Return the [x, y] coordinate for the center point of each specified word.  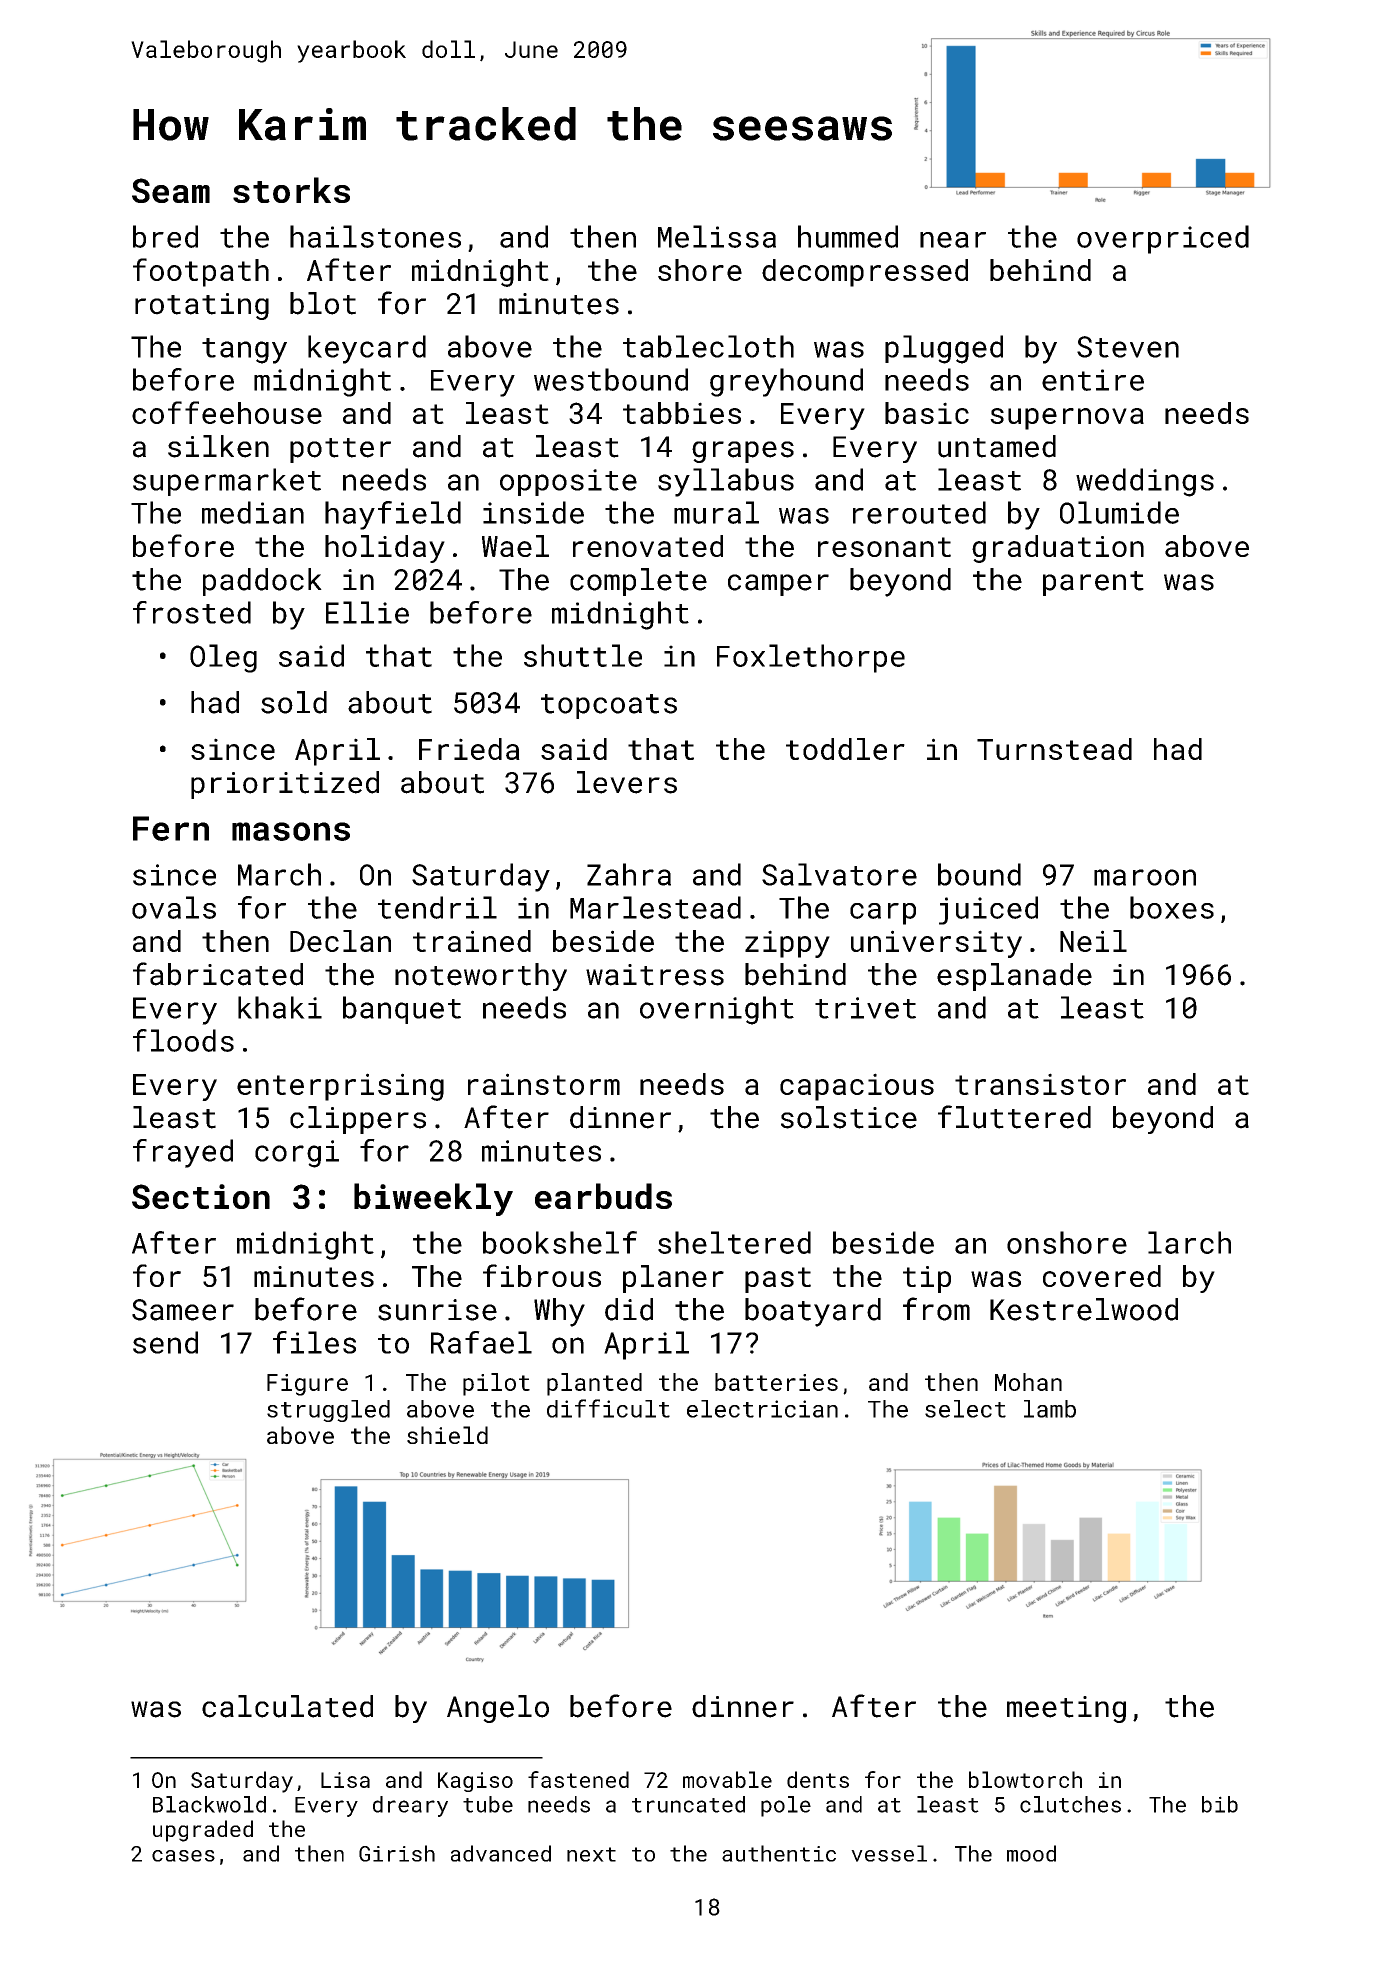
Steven [1128, 347]
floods [183, 1040]
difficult [608, 1408]
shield [447, 1435]
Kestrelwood [1084, 1309]
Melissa [717, 236]
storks [291, 190]
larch [1189, 1242]
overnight [717, 1010]
